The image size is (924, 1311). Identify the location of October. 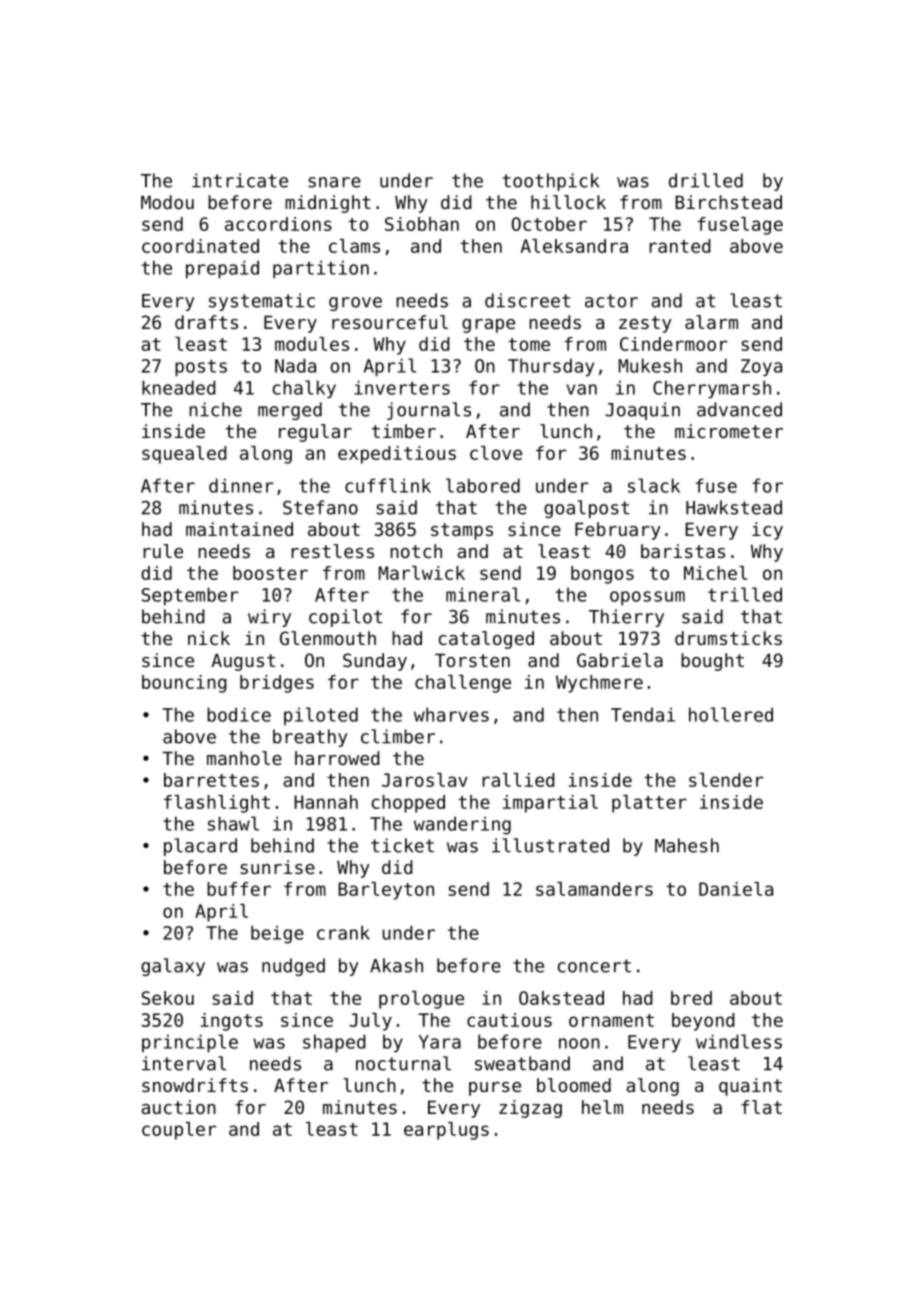
(549, 224).
